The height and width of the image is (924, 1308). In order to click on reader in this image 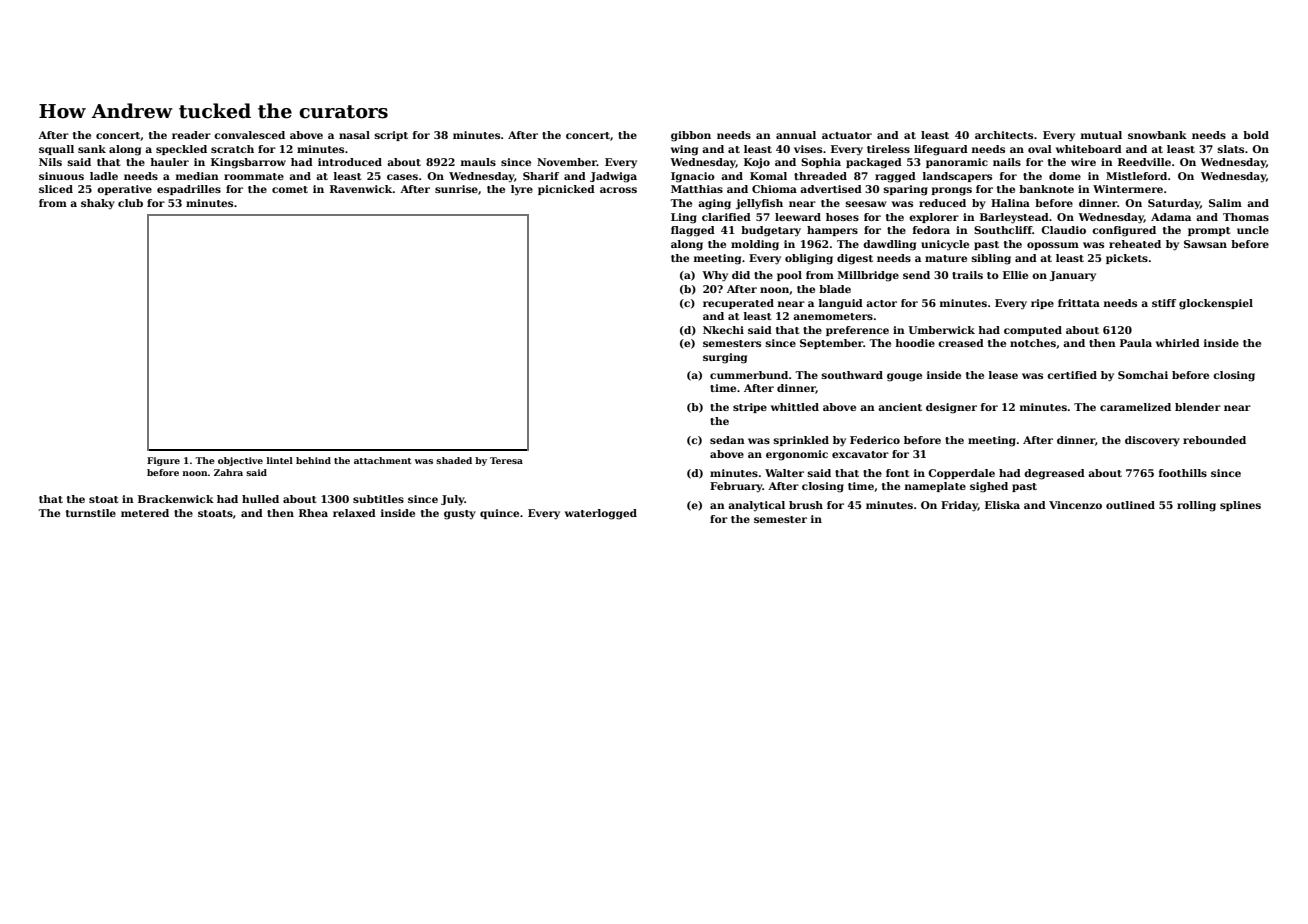, I will do `click(191, 135)`.
